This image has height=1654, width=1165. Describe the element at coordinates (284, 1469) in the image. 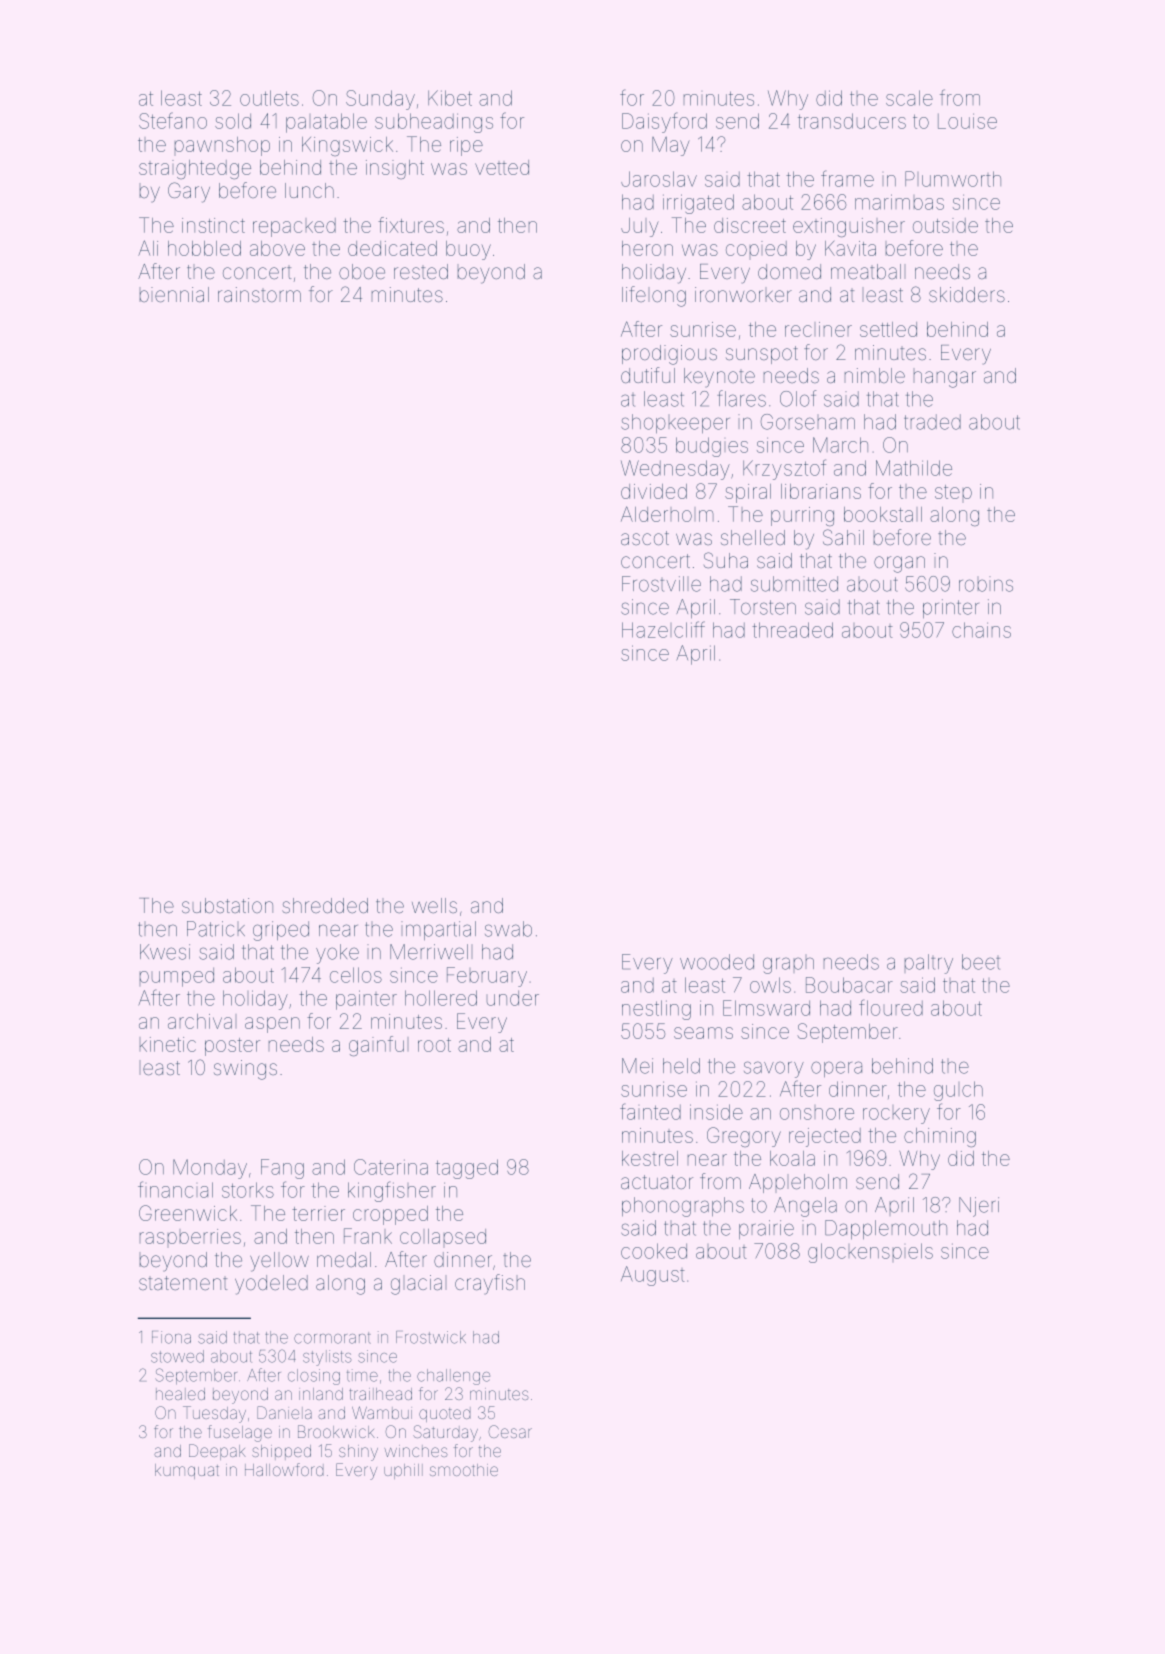

I see `Hallowford` at that location.
